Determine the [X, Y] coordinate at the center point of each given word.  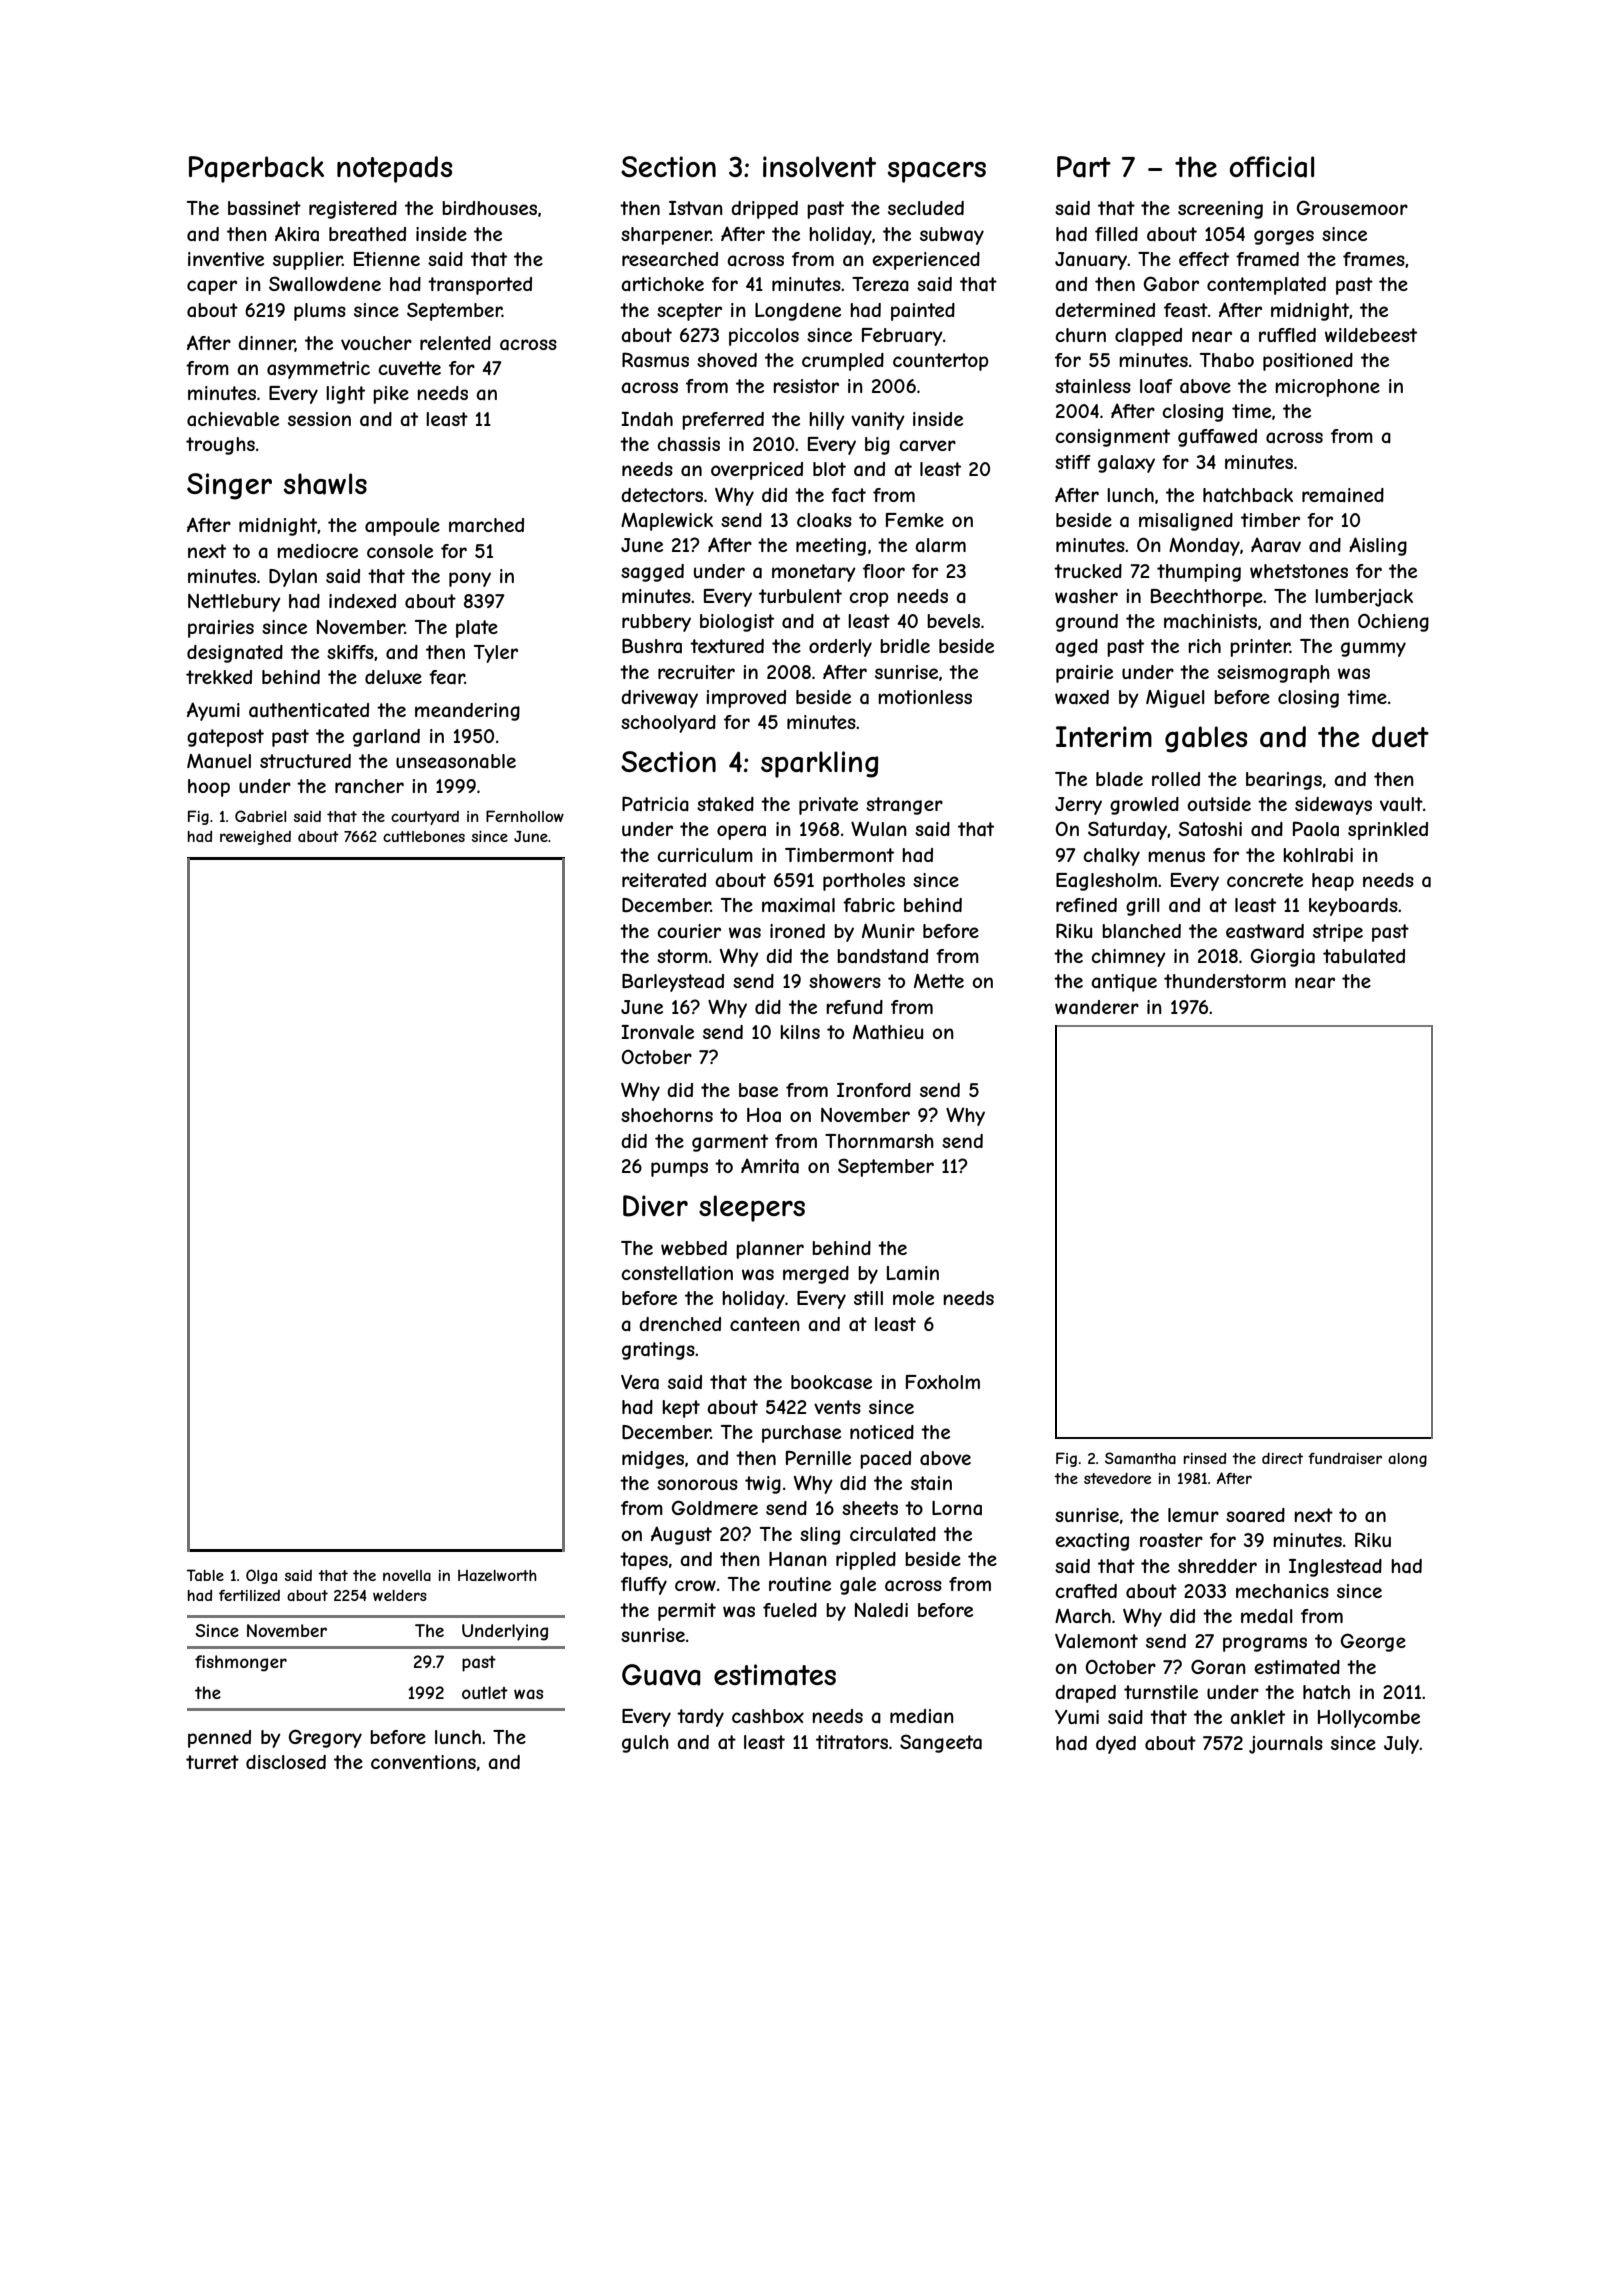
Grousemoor [1352, 207]
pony [470, 579]
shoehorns [667, 1115]
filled [1116, 234]
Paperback [256, 169]
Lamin [913, 1273]
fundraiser [1345, 1458]
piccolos [764, 337]
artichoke [662, 284]
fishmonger [241, 1663]
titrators [852, 1742]
